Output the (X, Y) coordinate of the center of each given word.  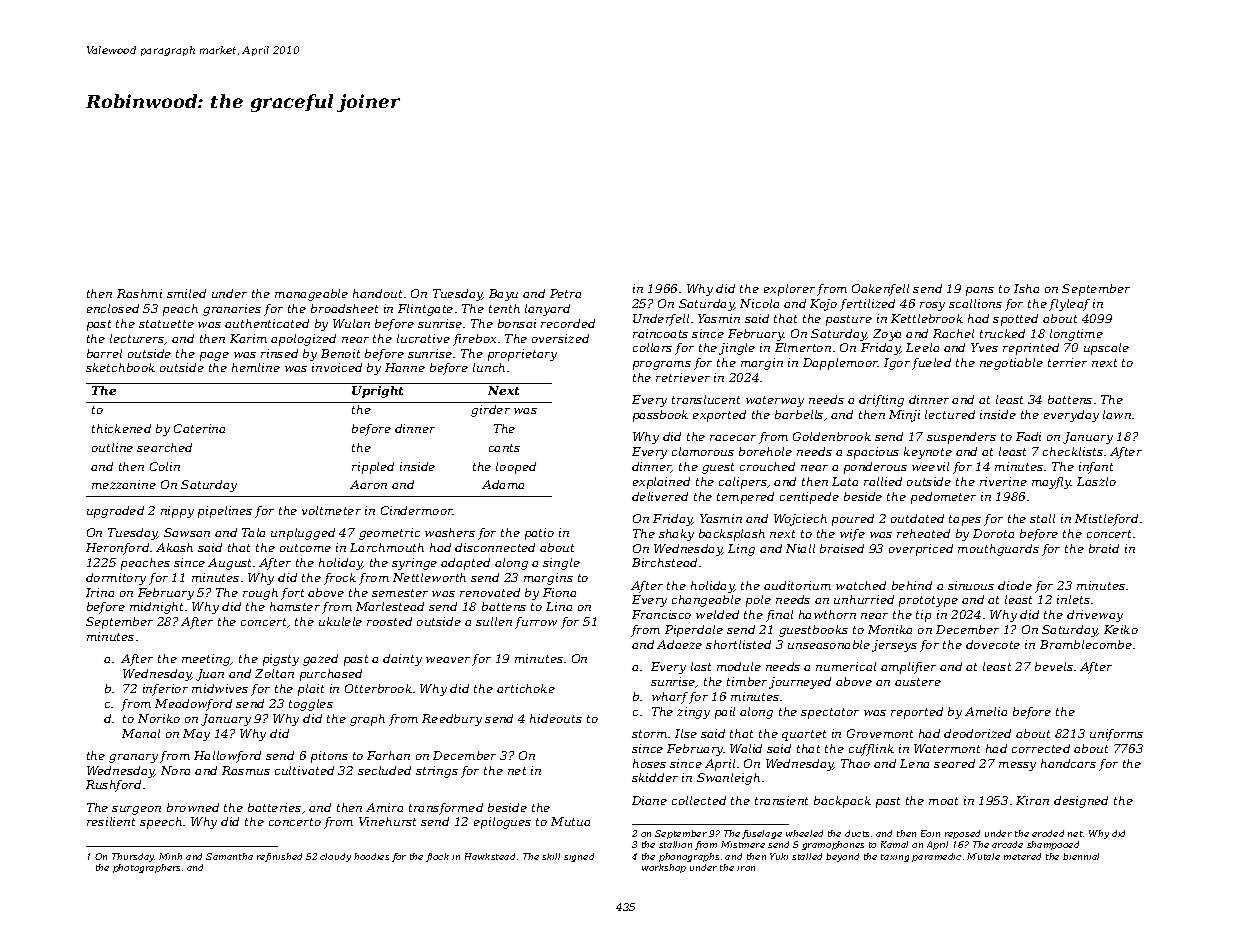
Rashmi (139, 293)
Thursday (133, 857)
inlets (1073, 599)
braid (1104, 548)
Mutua (570, 821)
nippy (177, 512)
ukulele (340, 621)
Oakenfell (880, 290)
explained (661, 483)
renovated (490, 592)
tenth (504, 308)
